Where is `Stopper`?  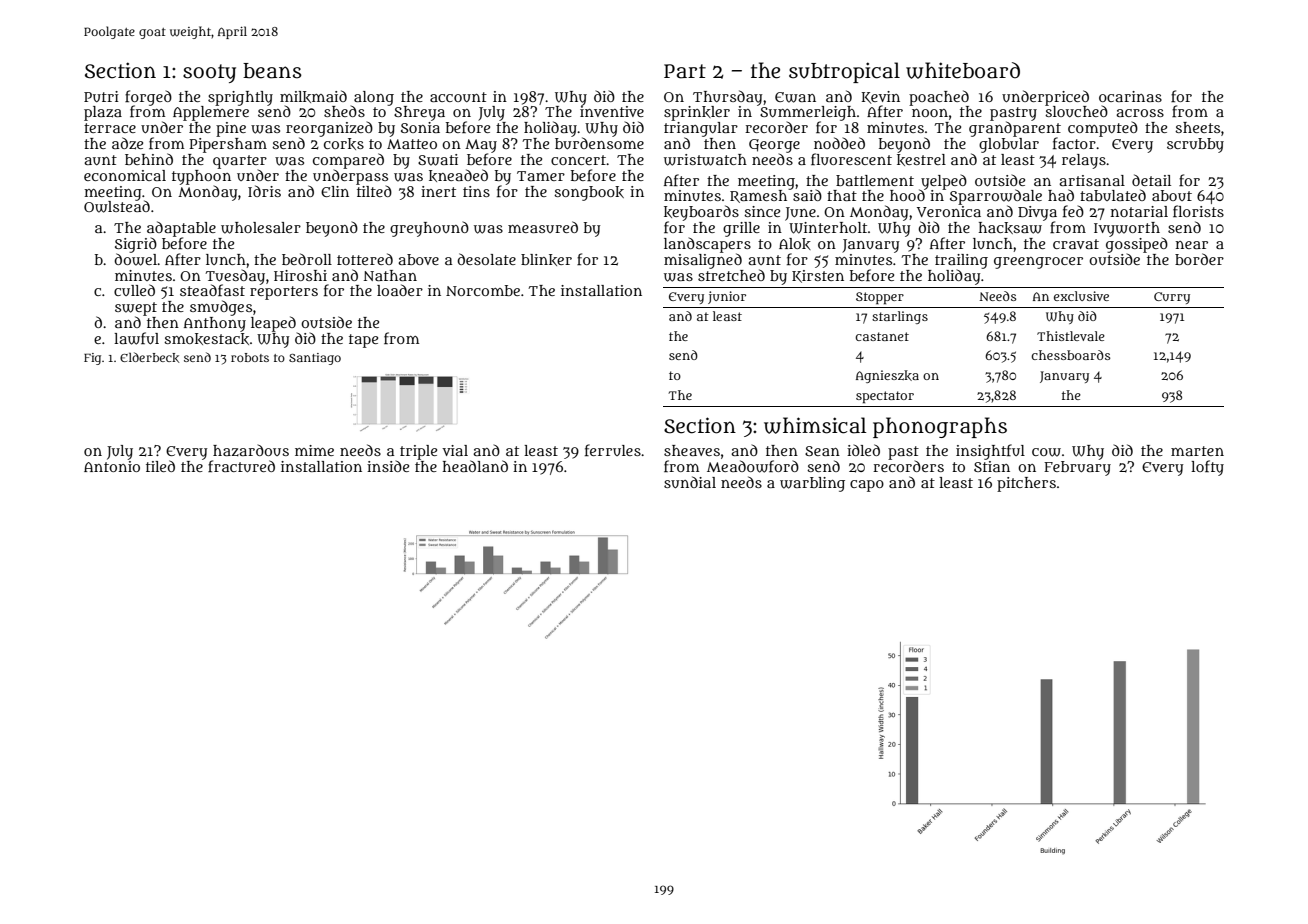 Stopper is located at coordinates (880, 298).
